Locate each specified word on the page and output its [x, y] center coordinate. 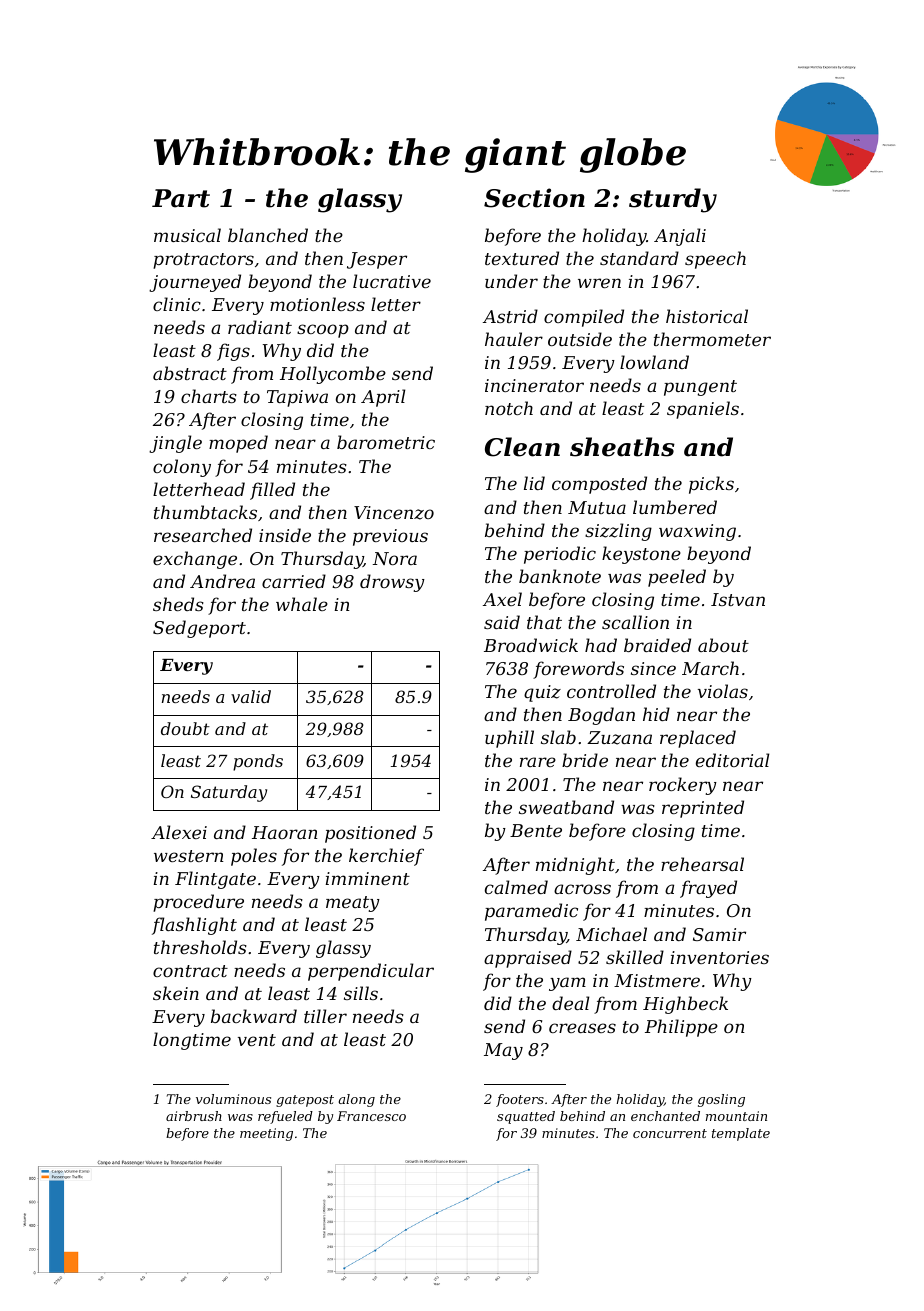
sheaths [622, 447]
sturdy [673, 200]
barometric [386, 442]
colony [182, 468]
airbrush [194, 1116]
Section [534, 198]
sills [361, 993]
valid [251, 696]
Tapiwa [297, 398]
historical [707, 316]
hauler [514, 339]
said [502, 622]
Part [181, 198]
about [723, 645]
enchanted [665, 1116]
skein [176, 993]
